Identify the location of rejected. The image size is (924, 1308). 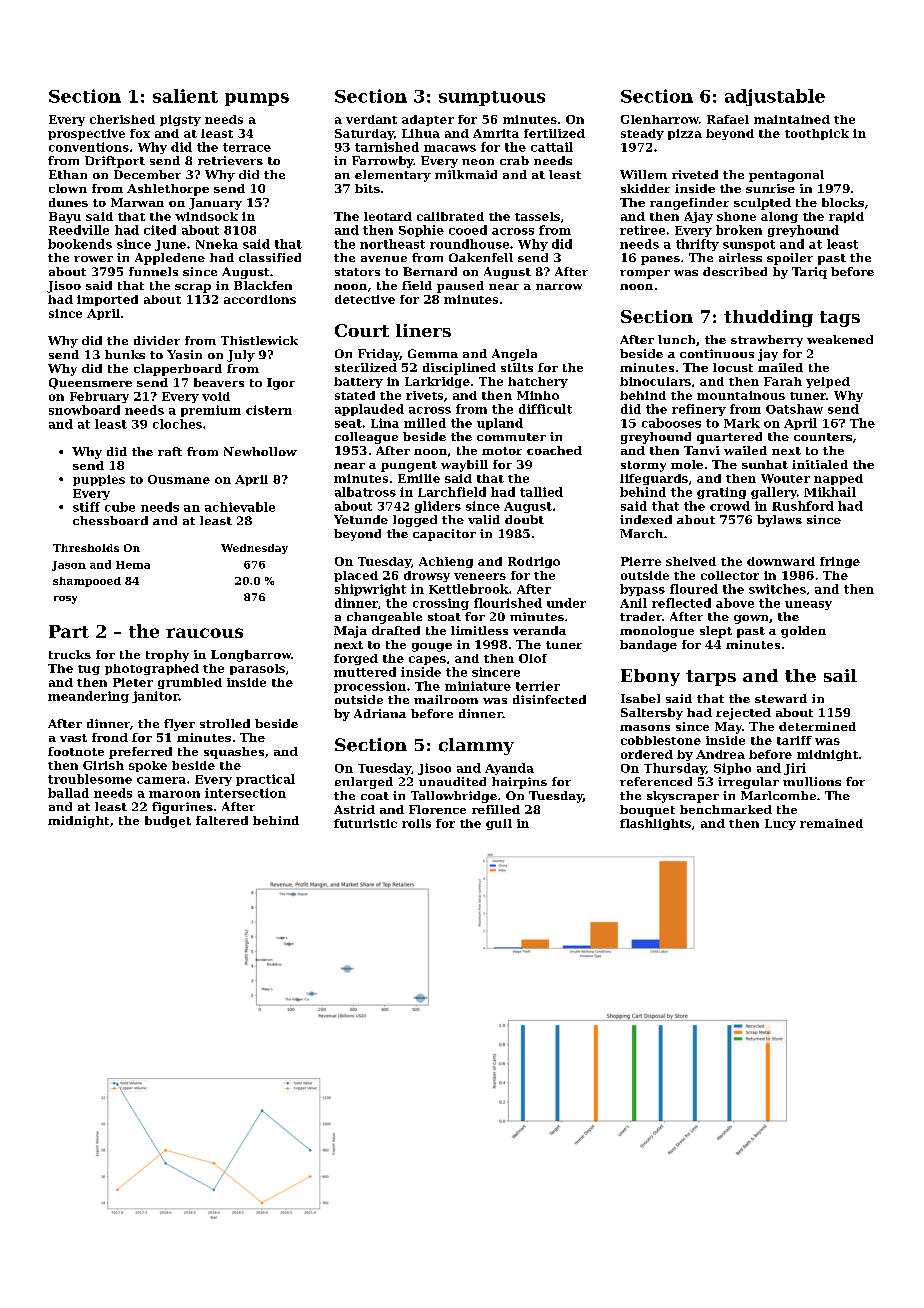
(743, 714).
